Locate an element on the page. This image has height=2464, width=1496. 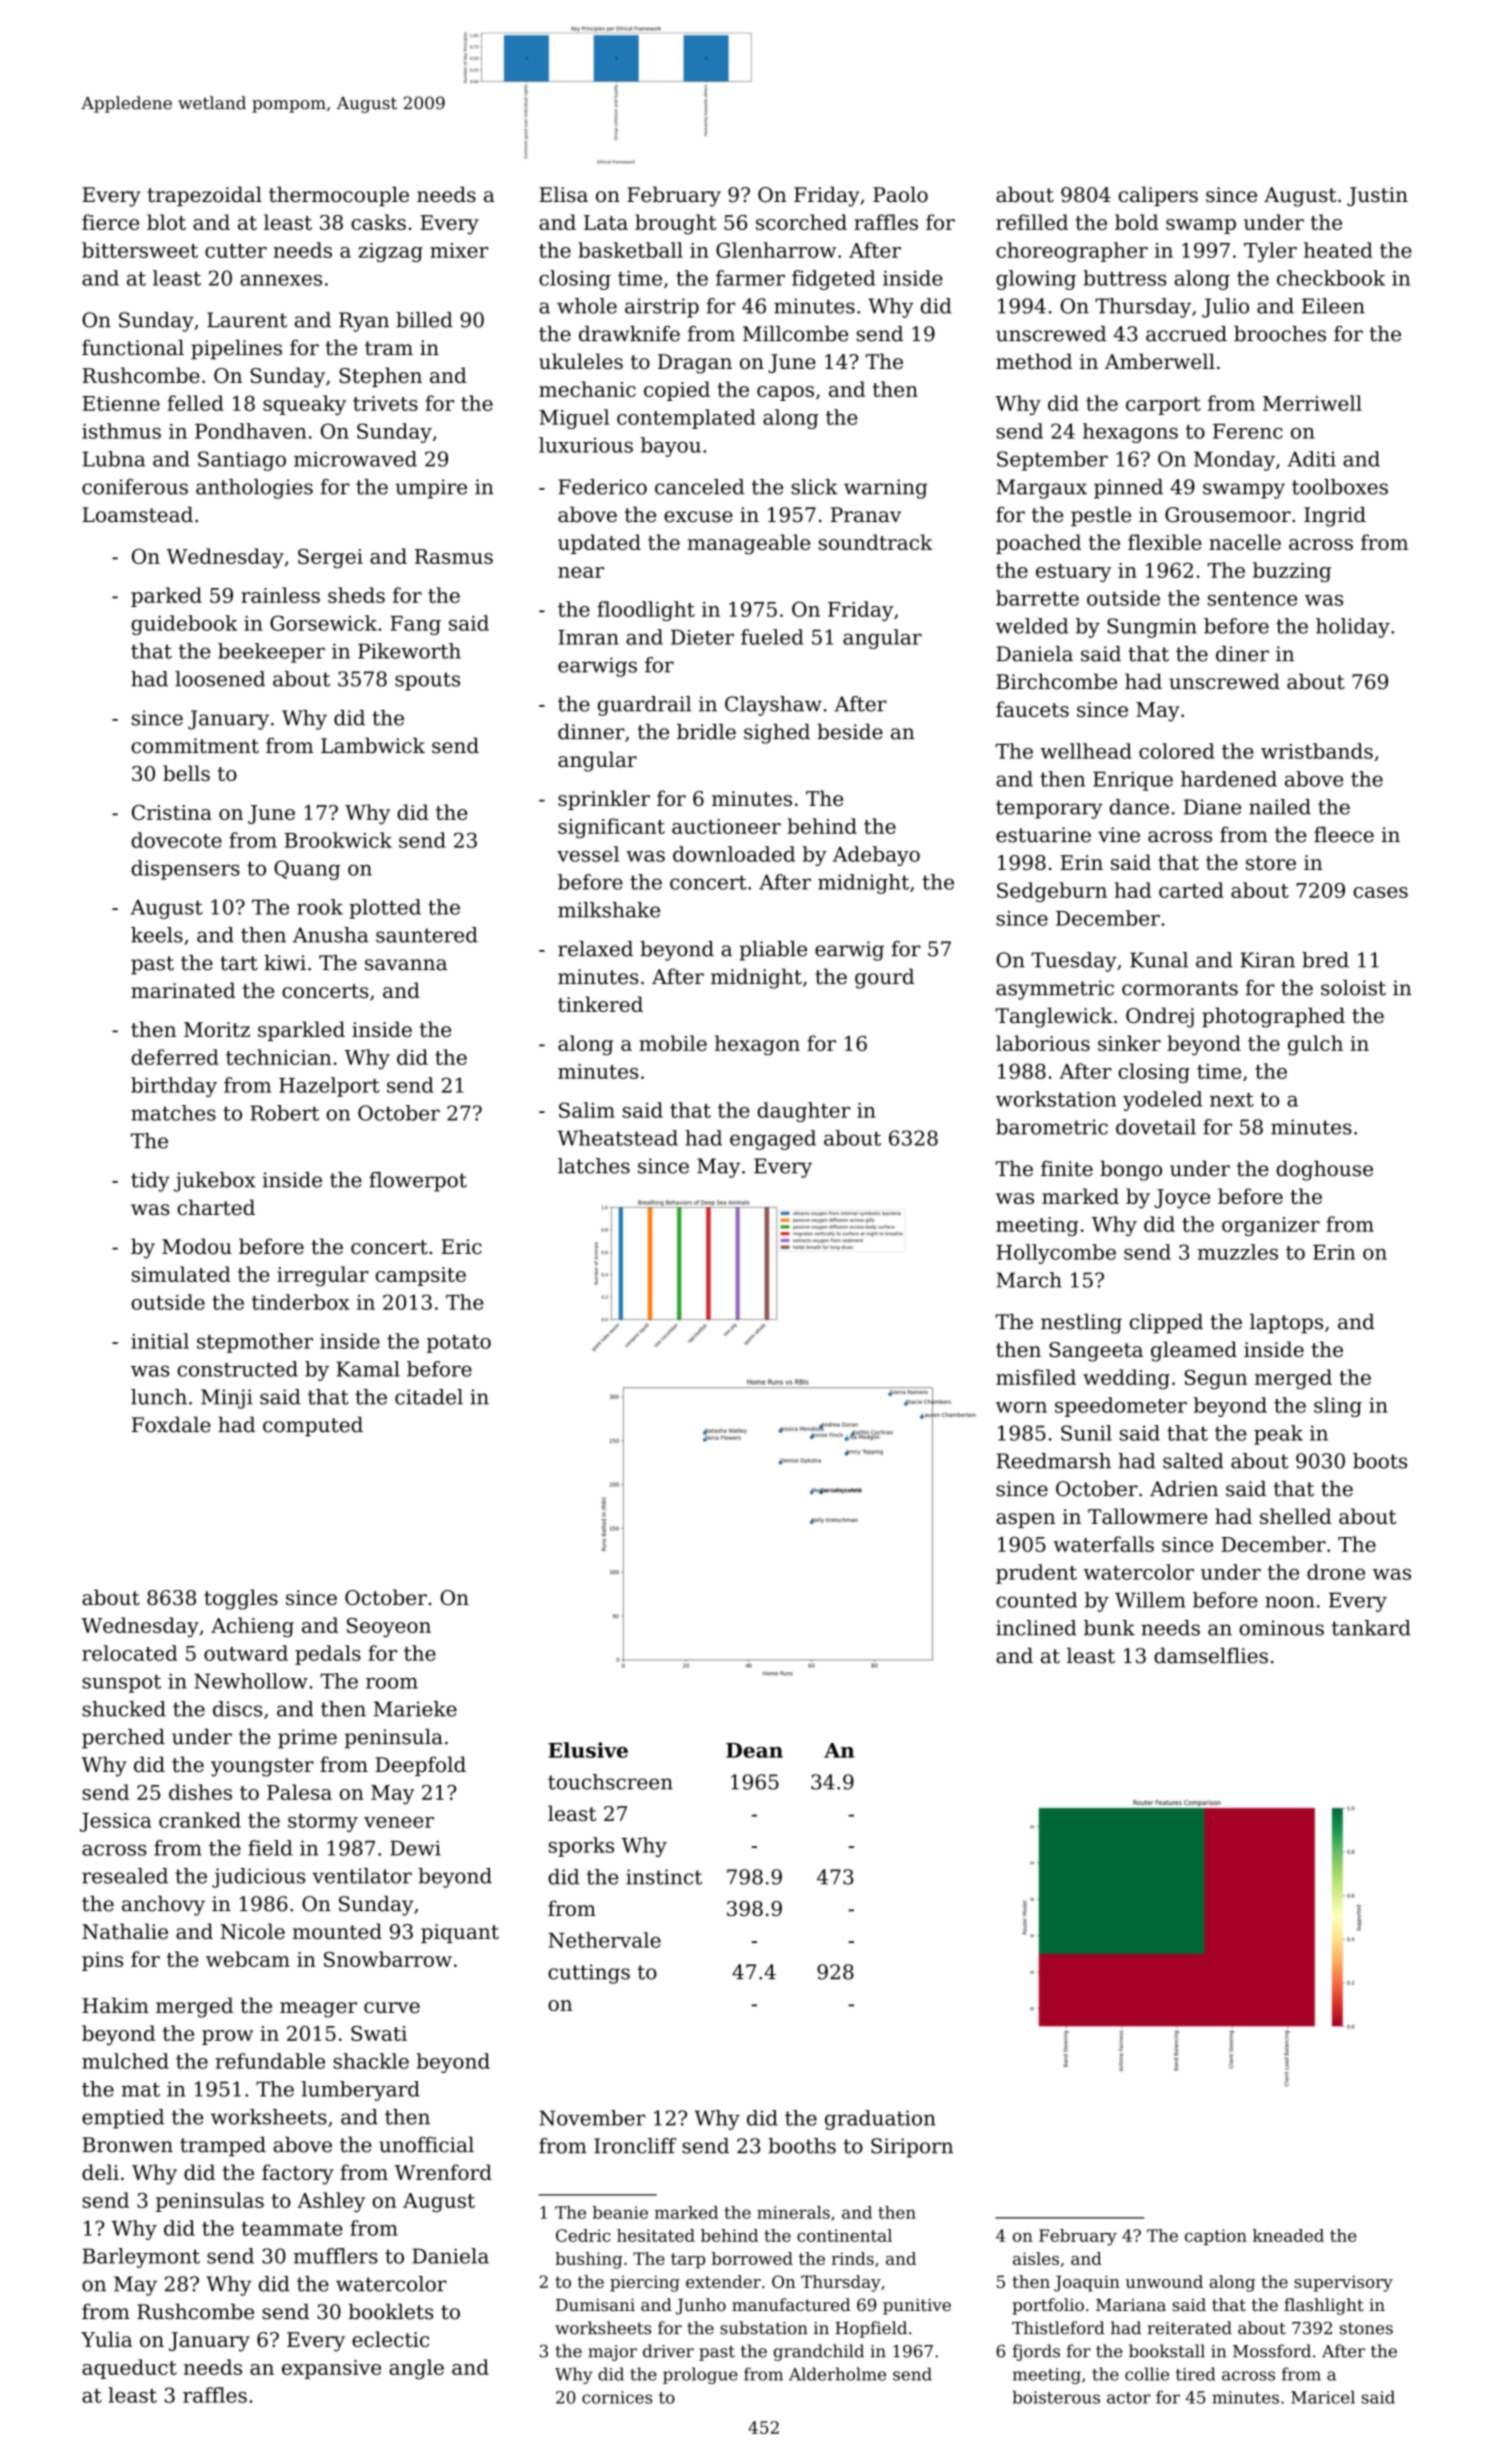
major is located at coordinates (612, 2353).
